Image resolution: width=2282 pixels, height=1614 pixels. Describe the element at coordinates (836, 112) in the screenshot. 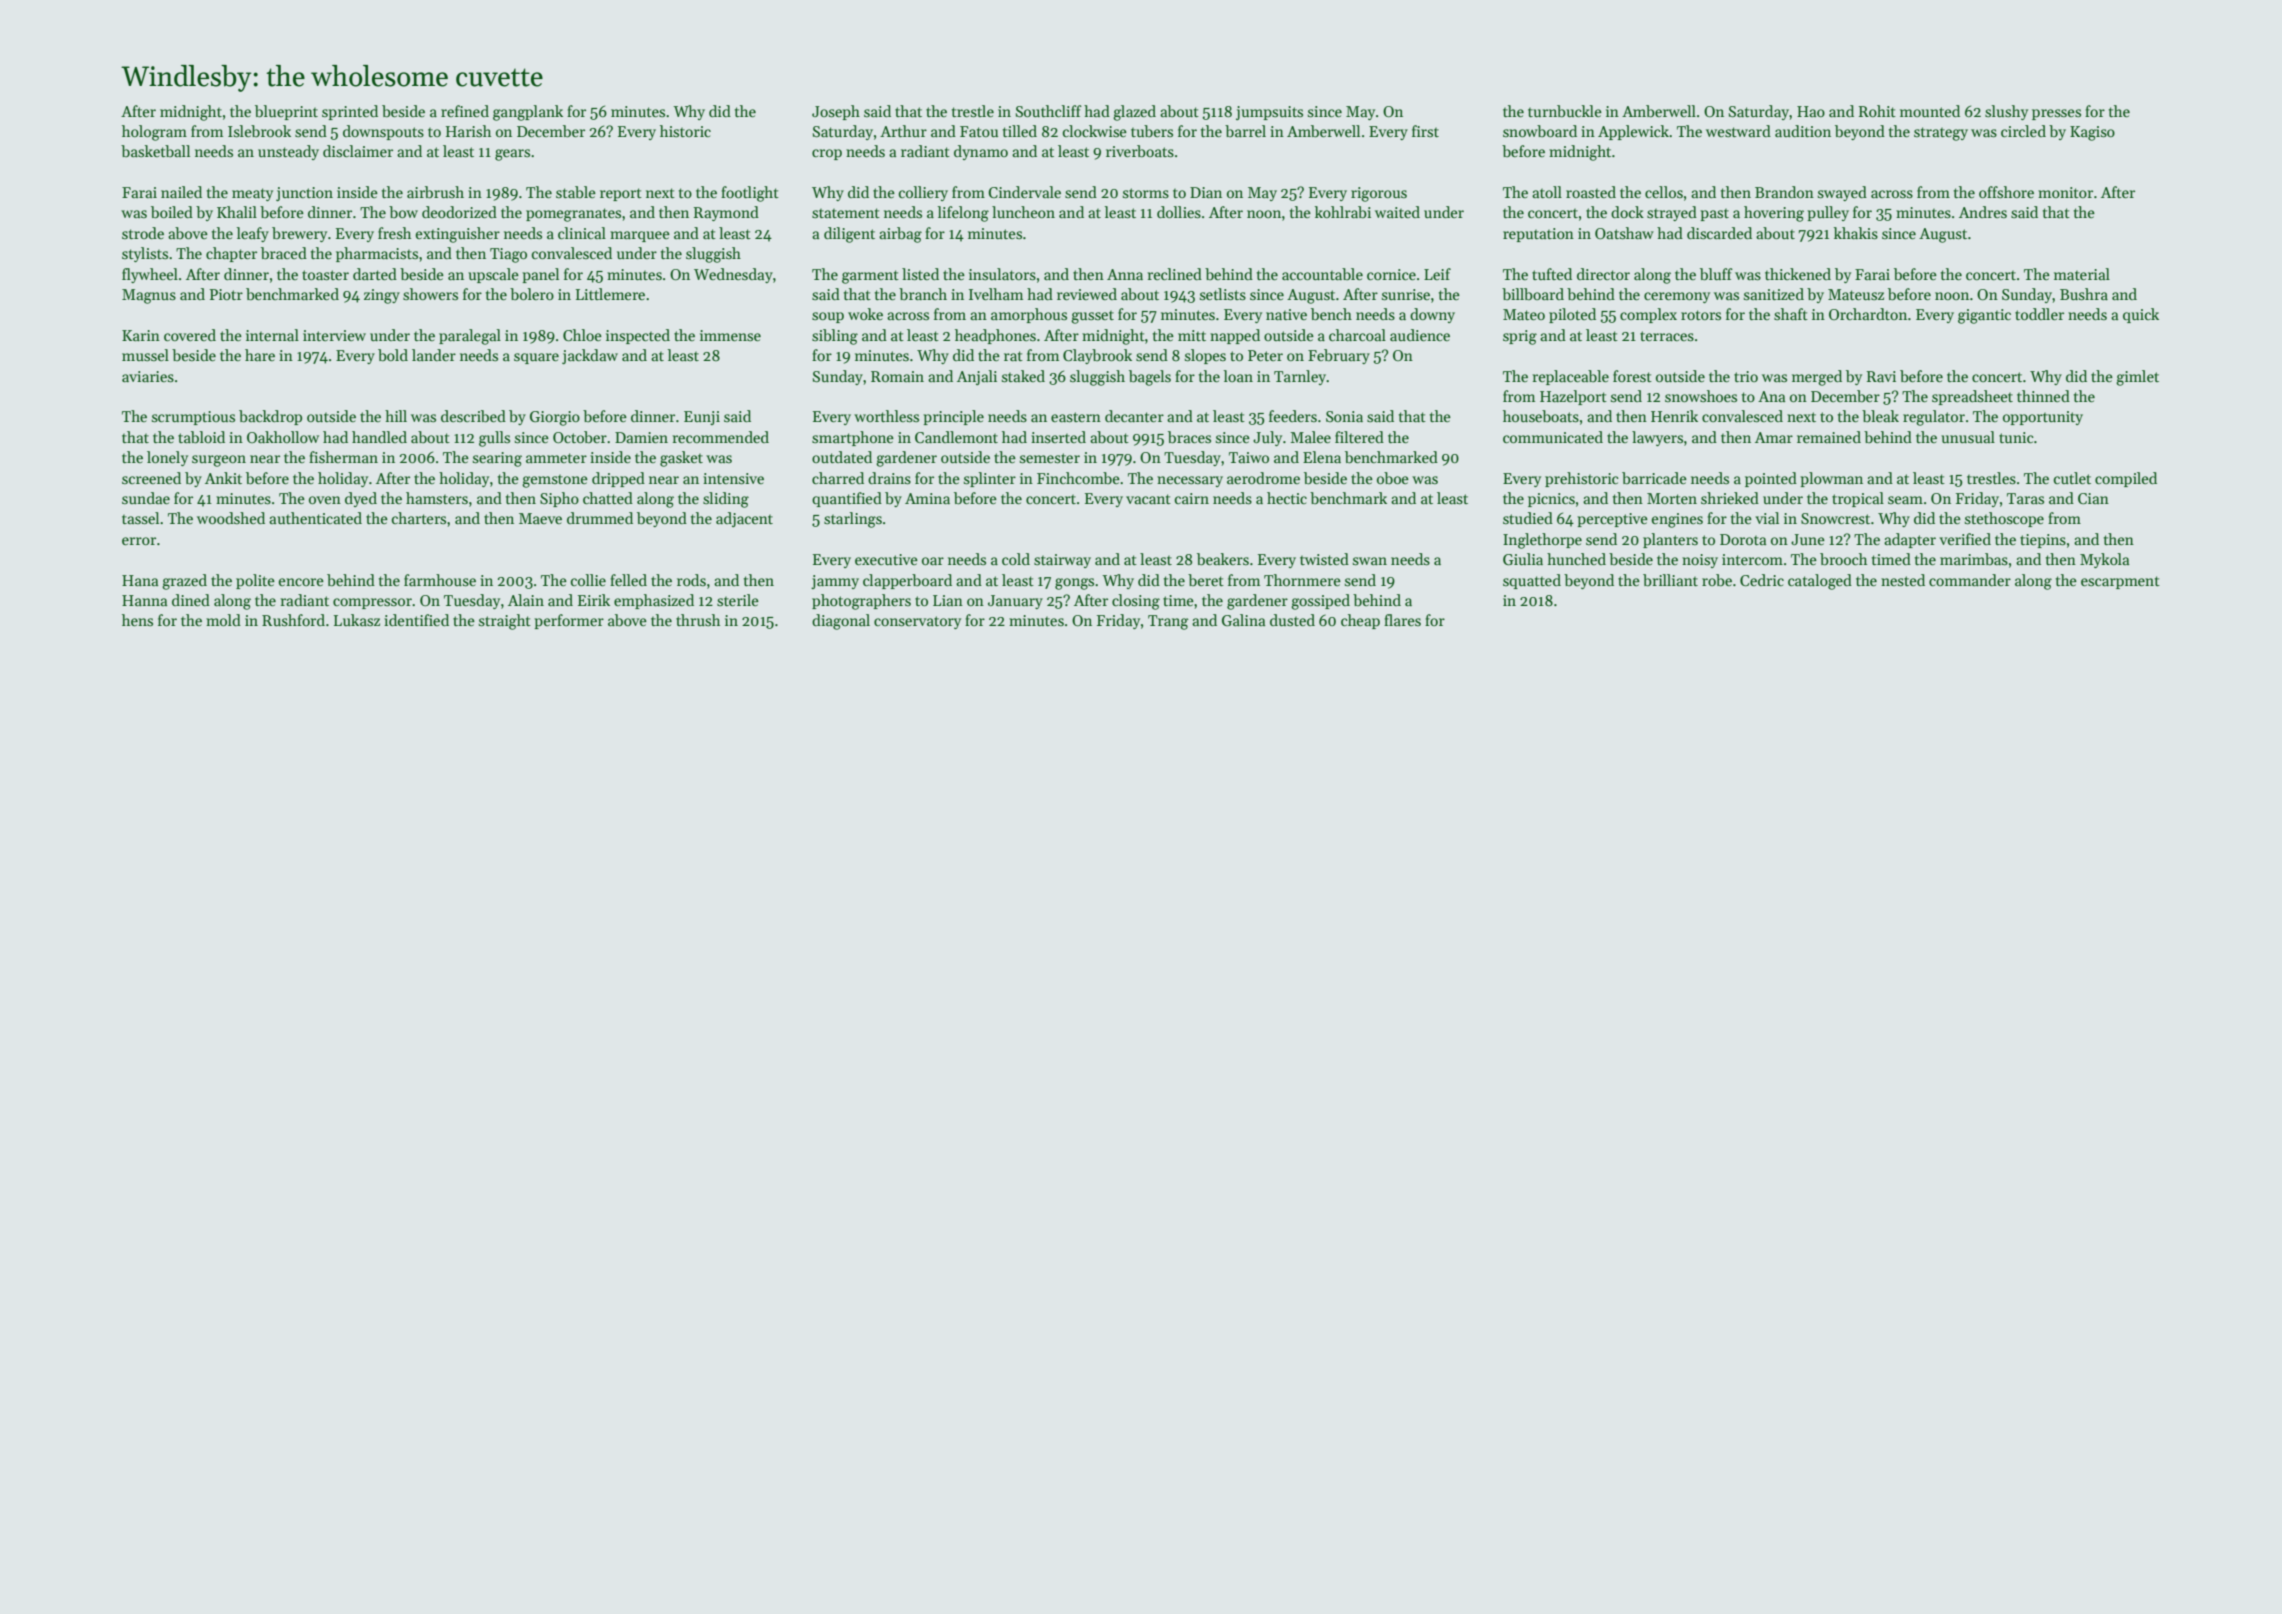

I see `Joseph` at that location.
